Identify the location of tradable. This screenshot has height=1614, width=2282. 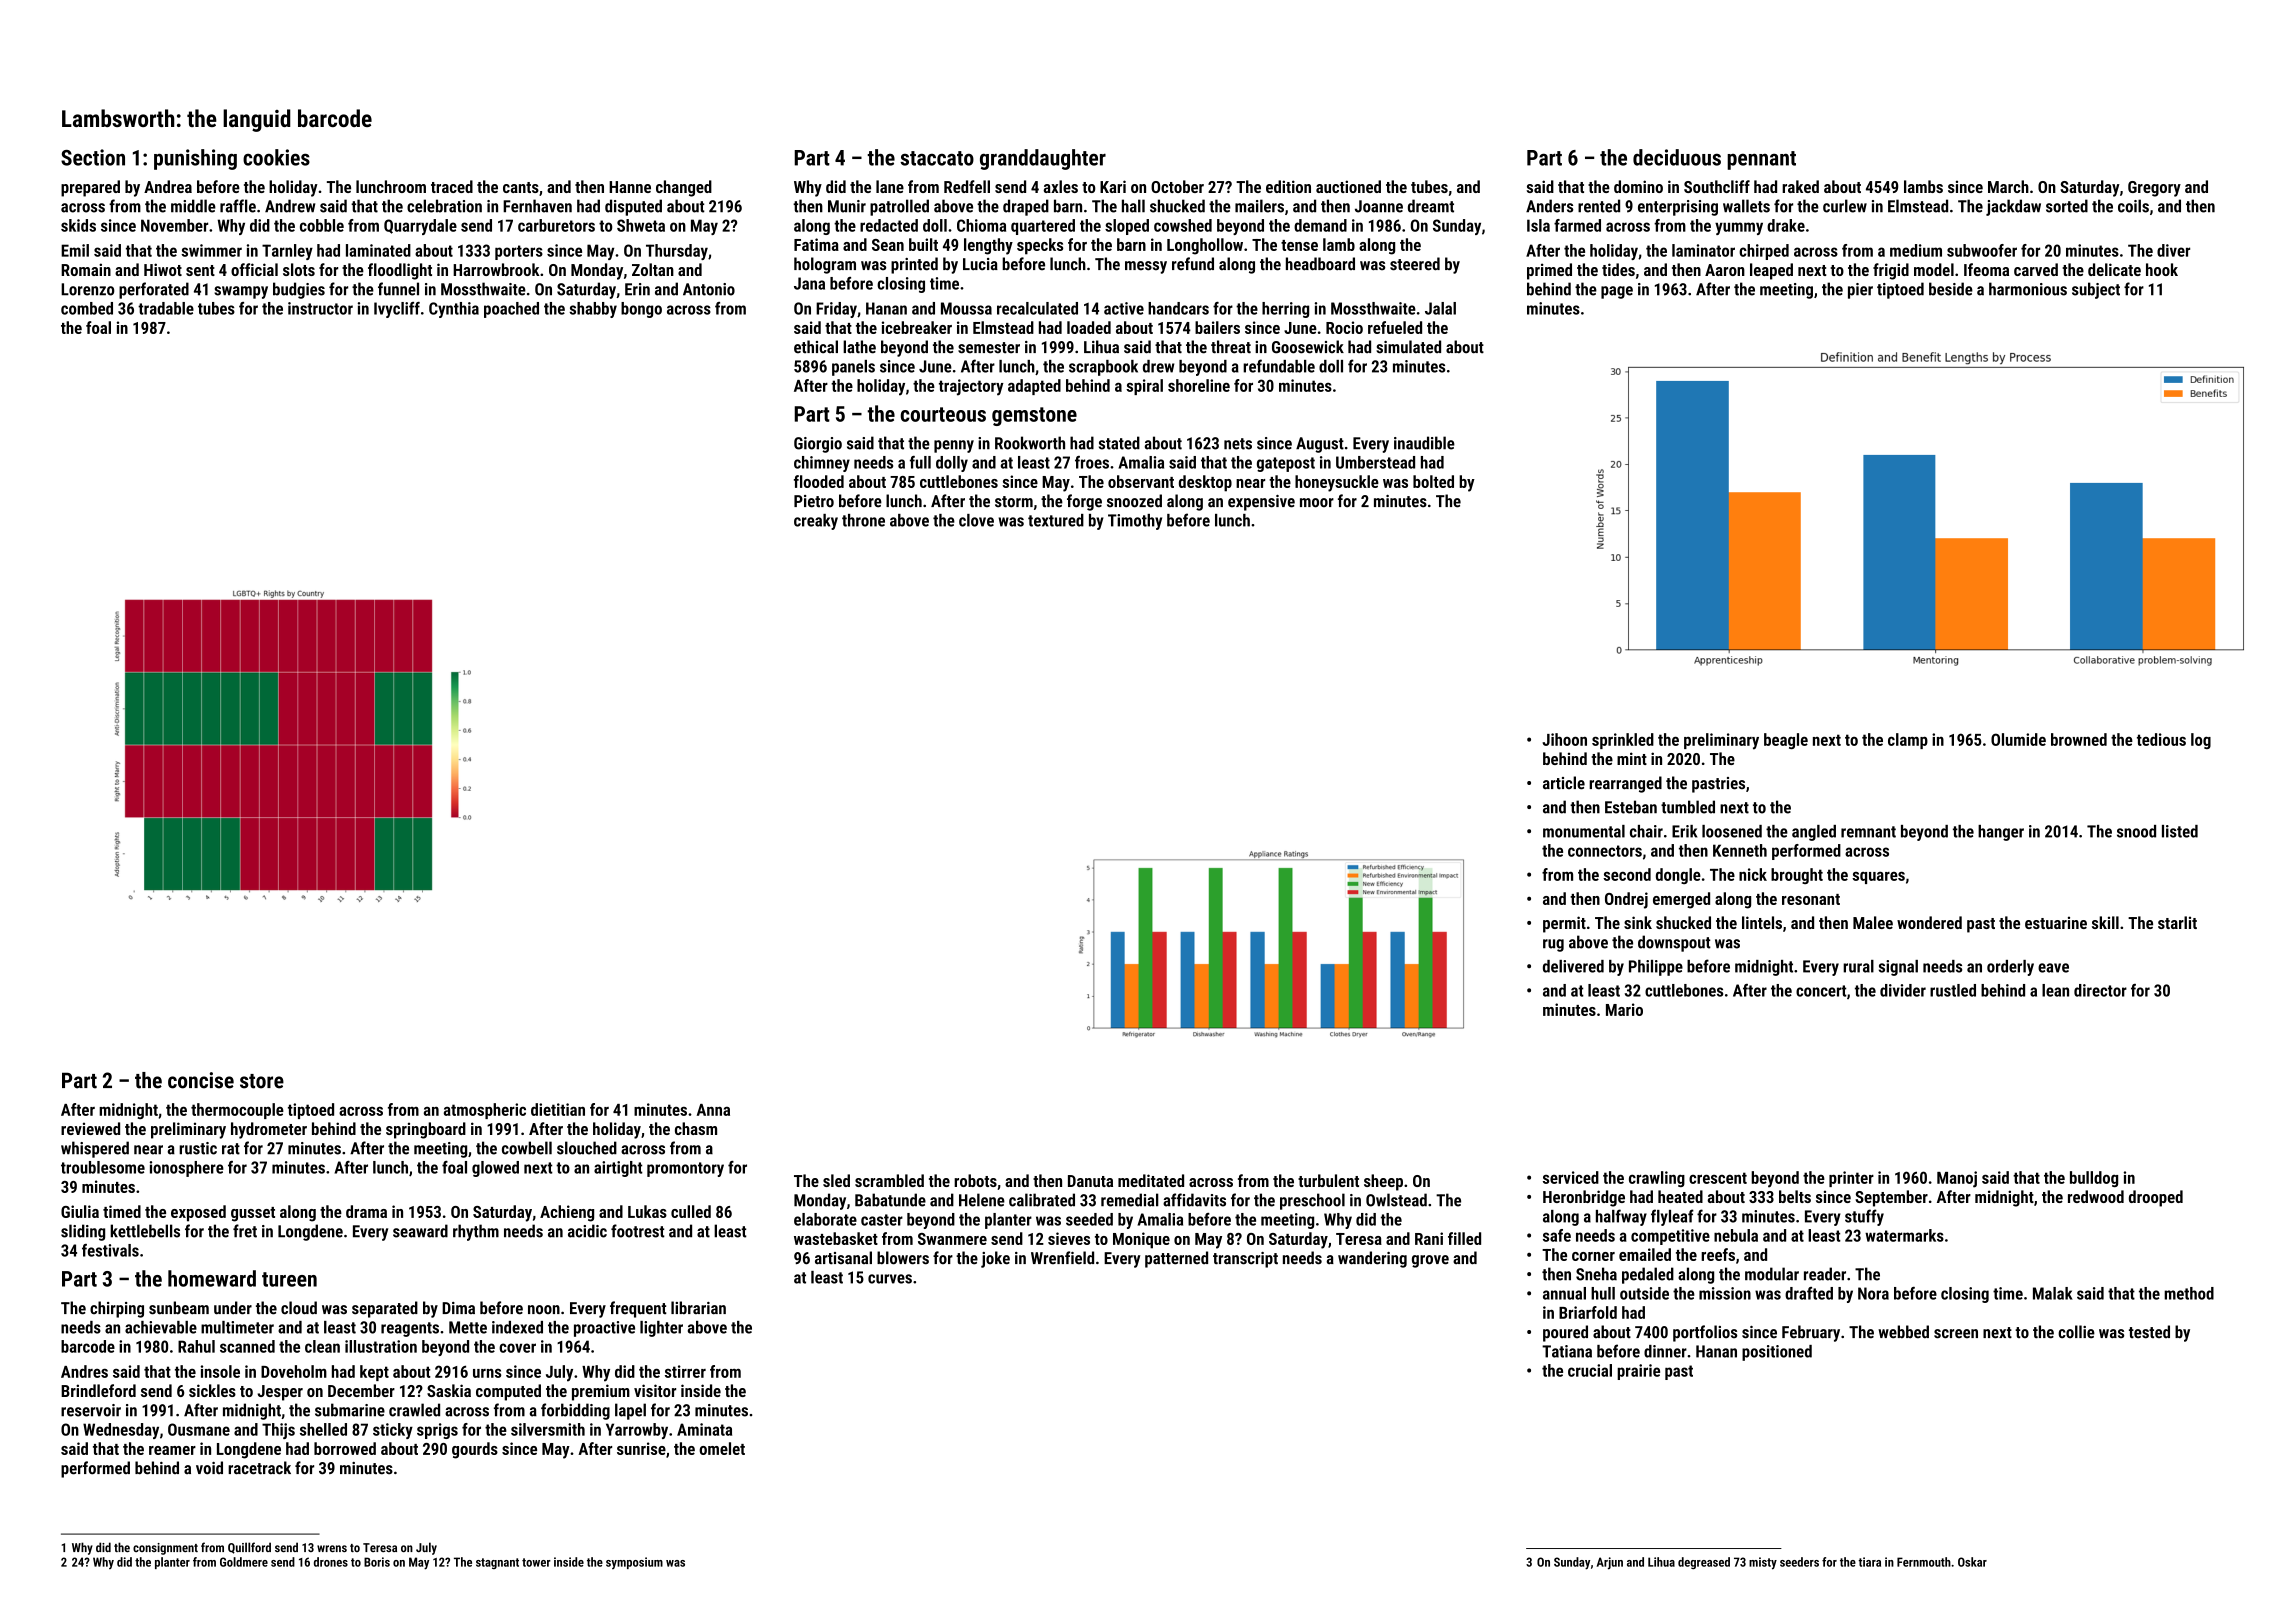
(166, 308).
